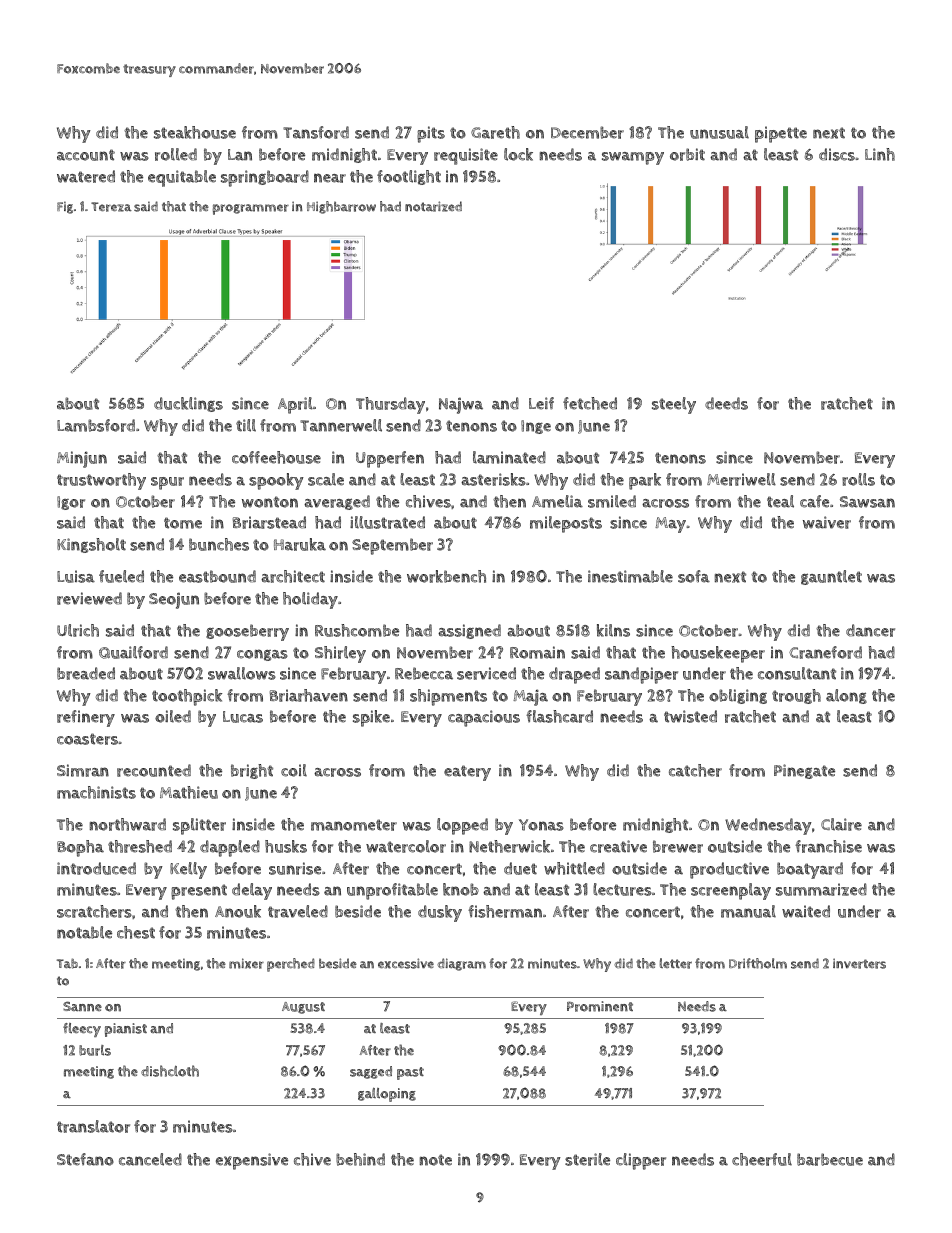  Describe the element at coordinates (870, 630) in the screenshot. I see `dancer` at that location.
